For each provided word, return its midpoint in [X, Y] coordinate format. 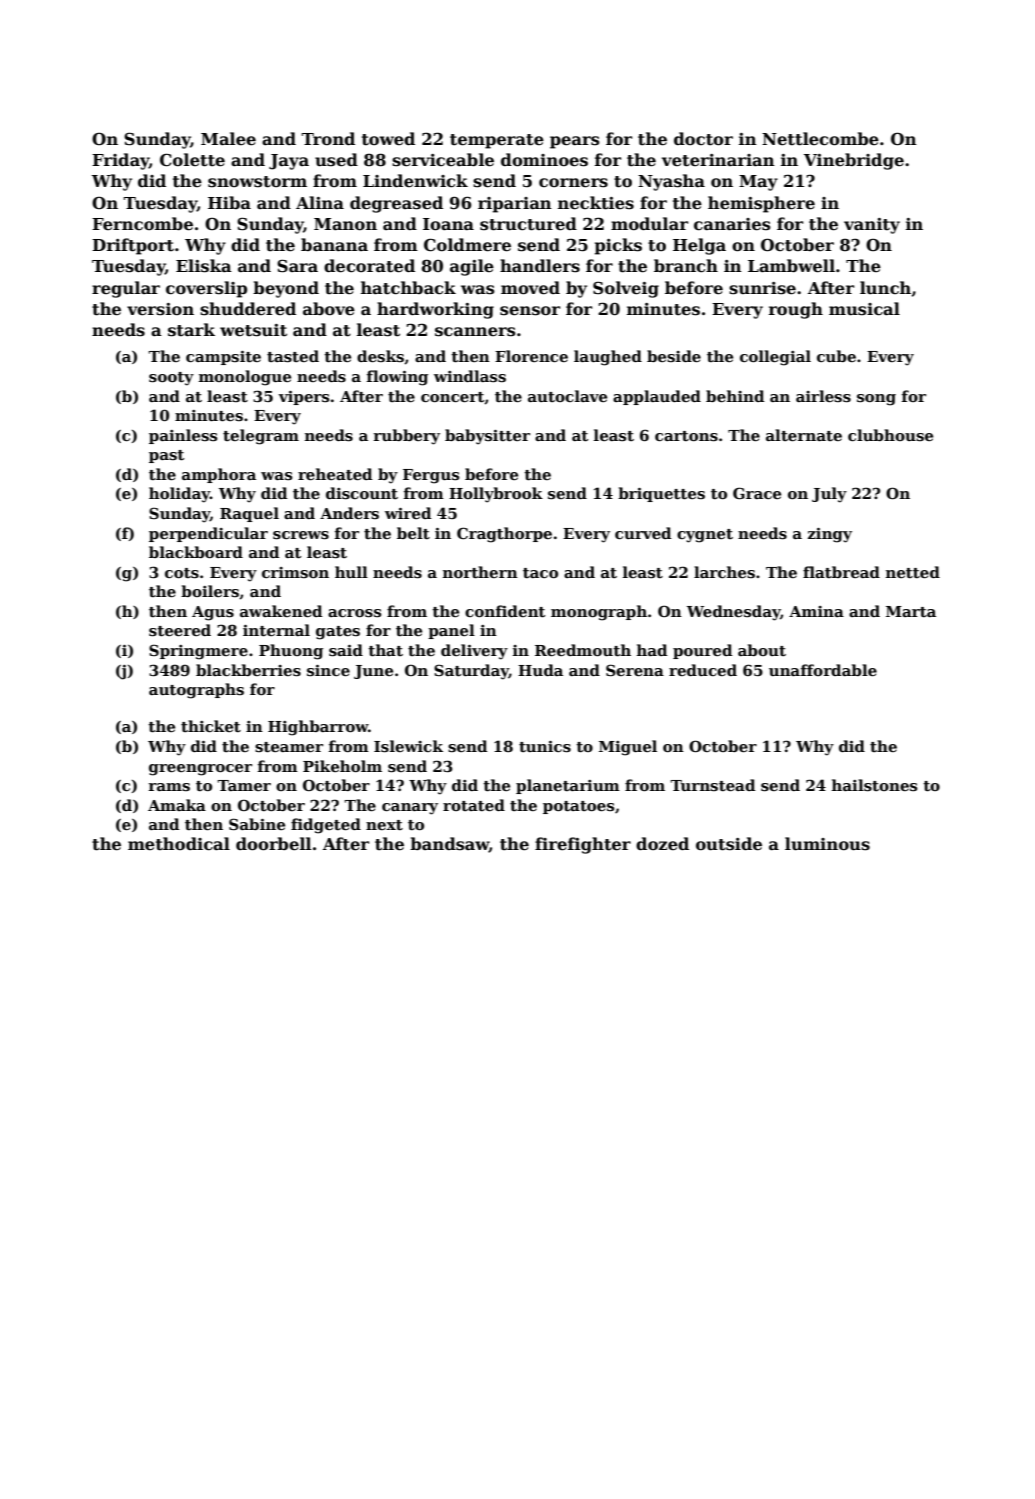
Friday [120, 161]
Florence [531, 356]
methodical [179, 844]
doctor [703, 139]
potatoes [579, 807]
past [166, 456]
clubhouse [890, 435]
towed [388, 138]
